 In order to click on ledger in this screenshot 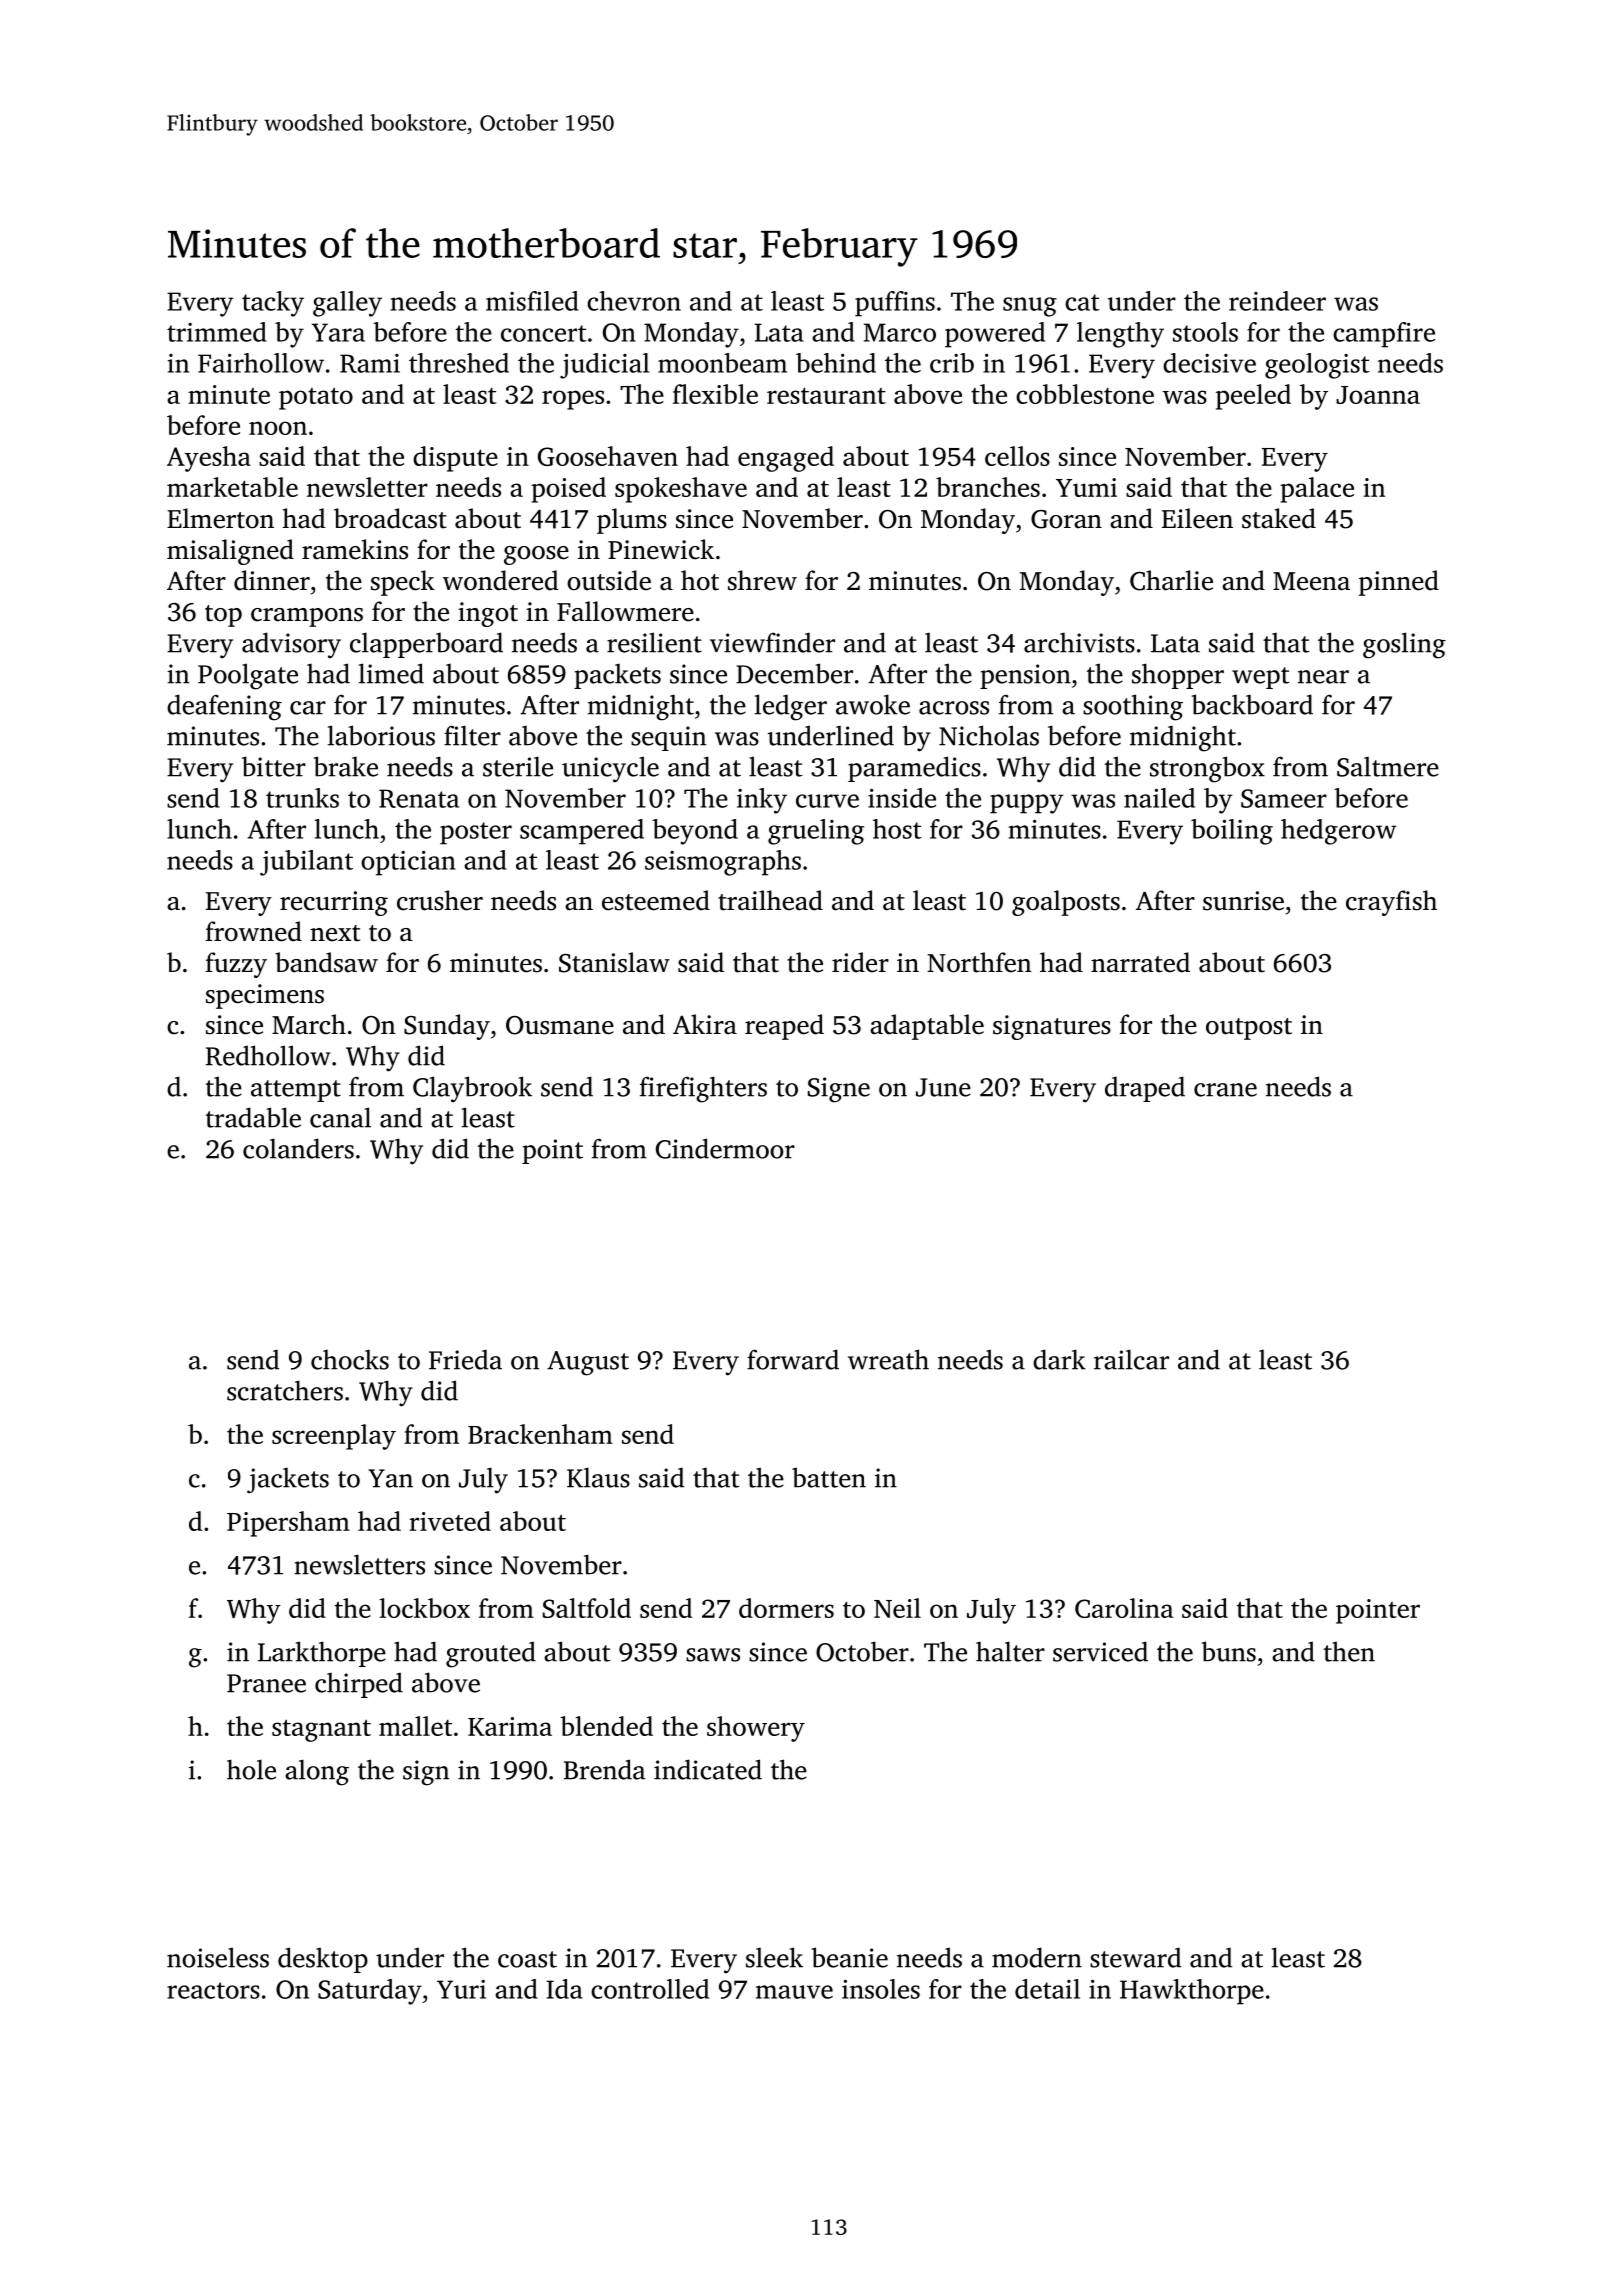, I will do `click(791, 707)`.
